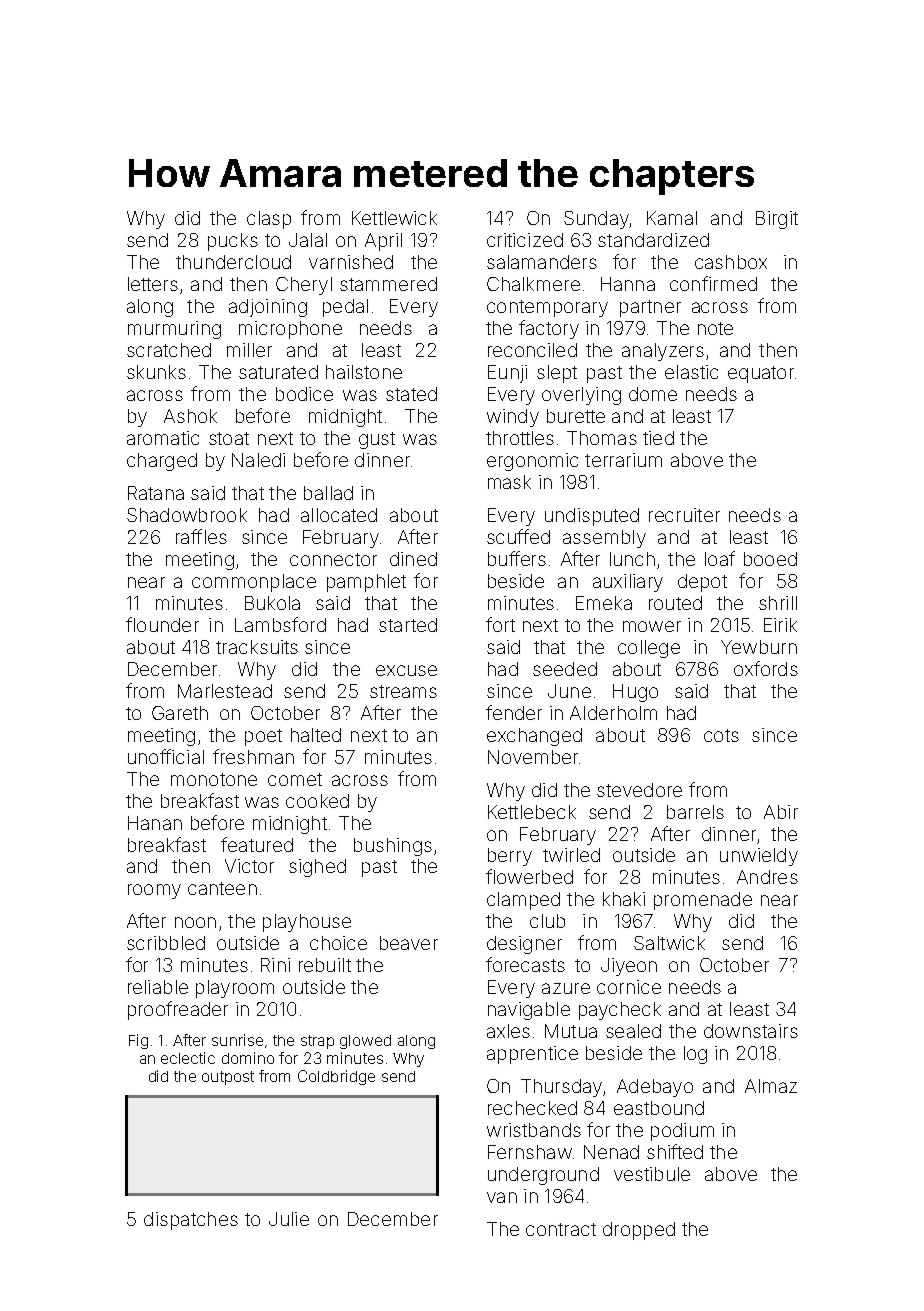  I want to click on Jiyeon, so click(629, 967).
